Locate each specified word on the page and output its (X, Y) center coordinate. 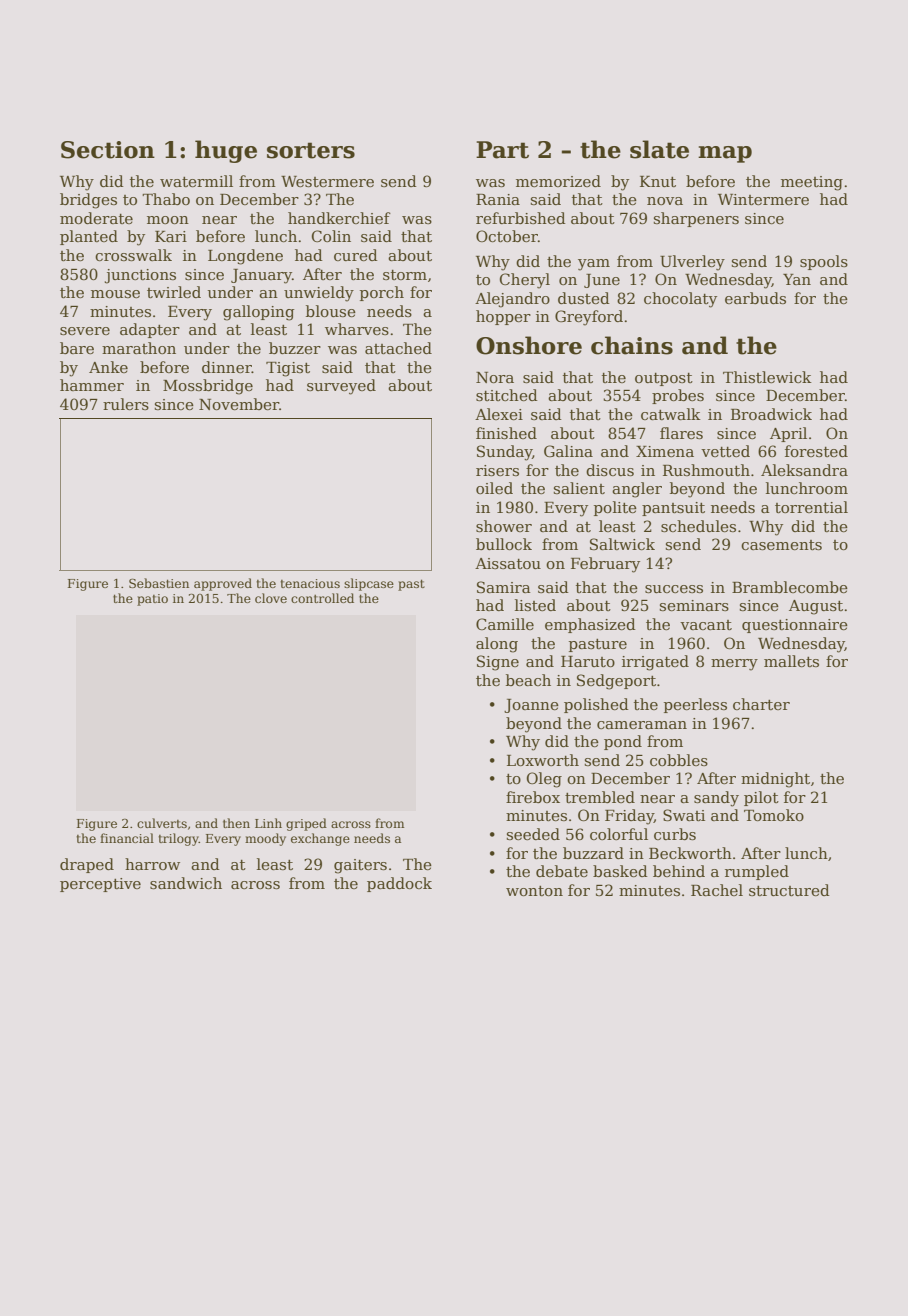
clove (271, 598)
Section (108, 150)
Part (502, 150)
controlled (322, 598)
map (725, 154)
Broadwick (771, 414)
